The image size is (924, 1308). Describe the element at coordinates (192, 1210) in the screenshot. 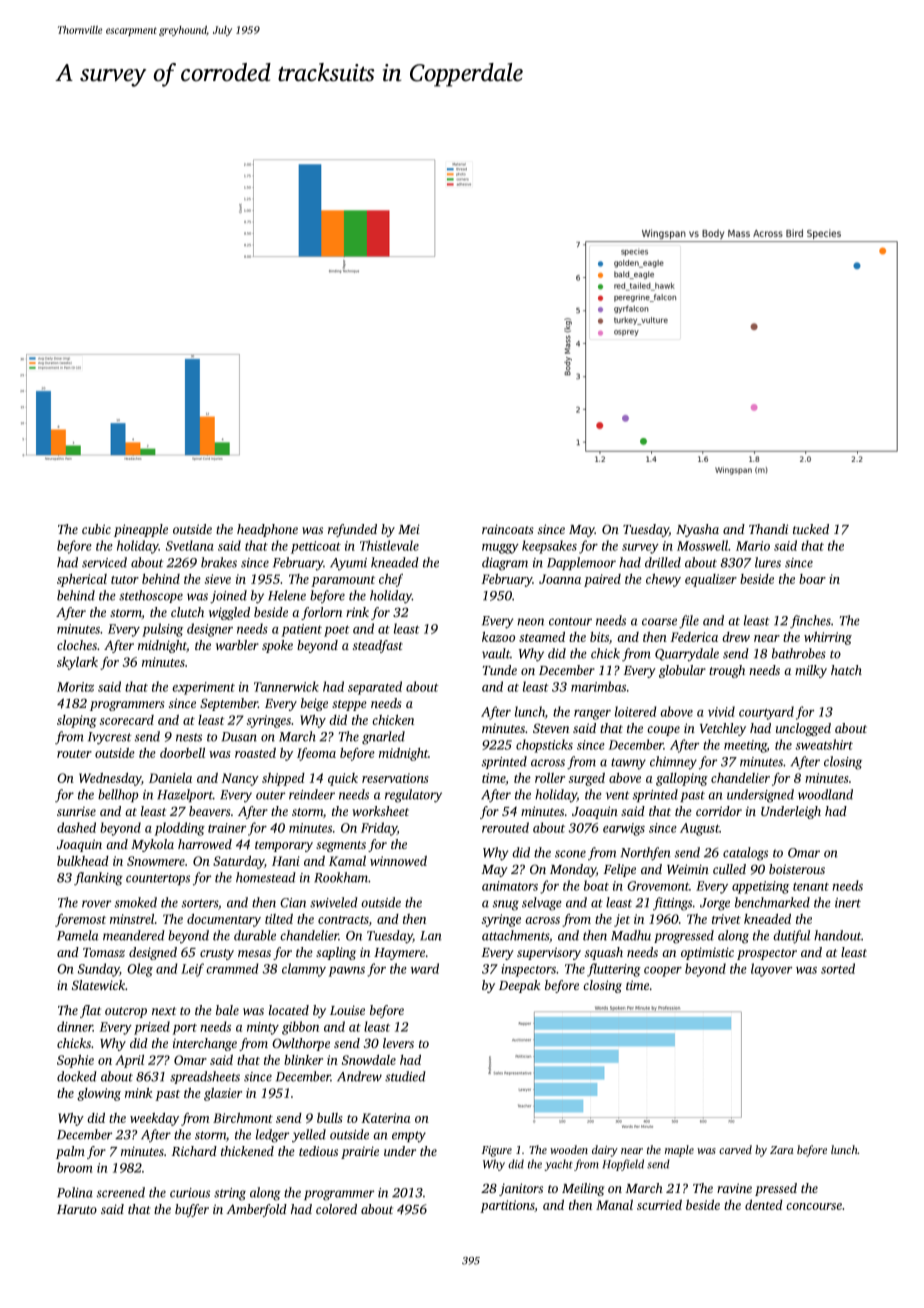

I see `buffer` at that location.
